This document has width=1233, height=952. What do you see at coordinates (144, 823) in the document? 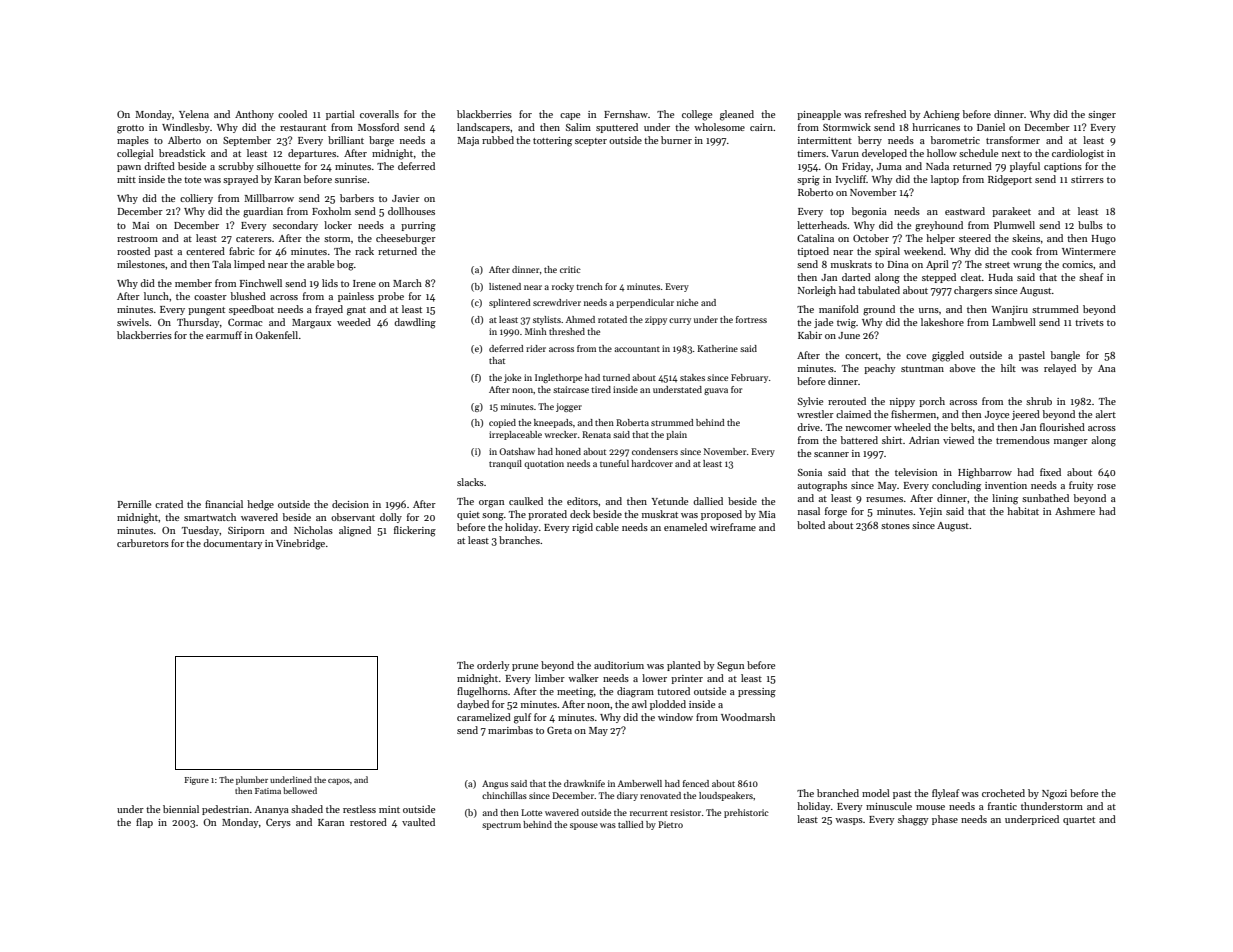
I see `flap` at bounding box center [144, 823].
